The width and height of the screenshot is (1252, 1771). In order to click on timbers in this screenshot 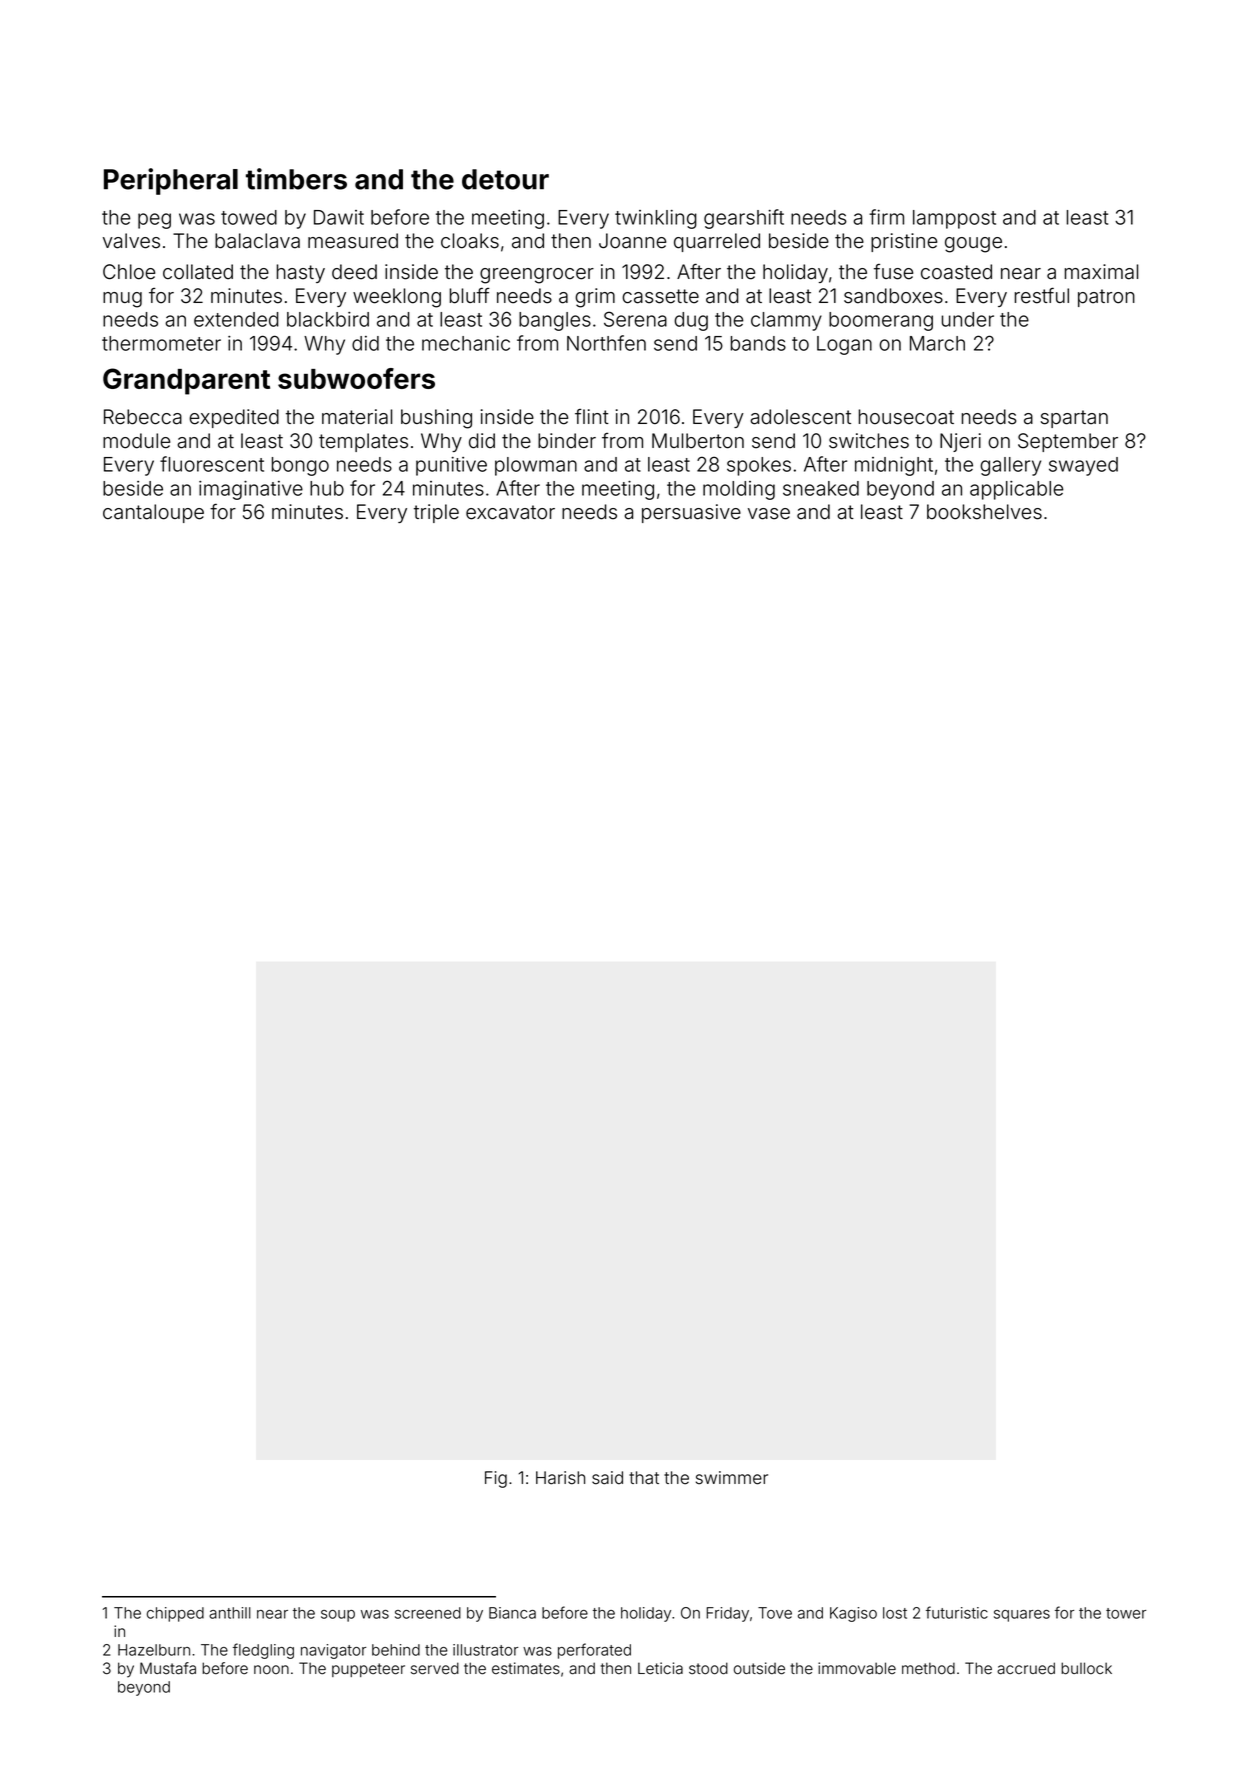, I will do `click(296, 179)`.
